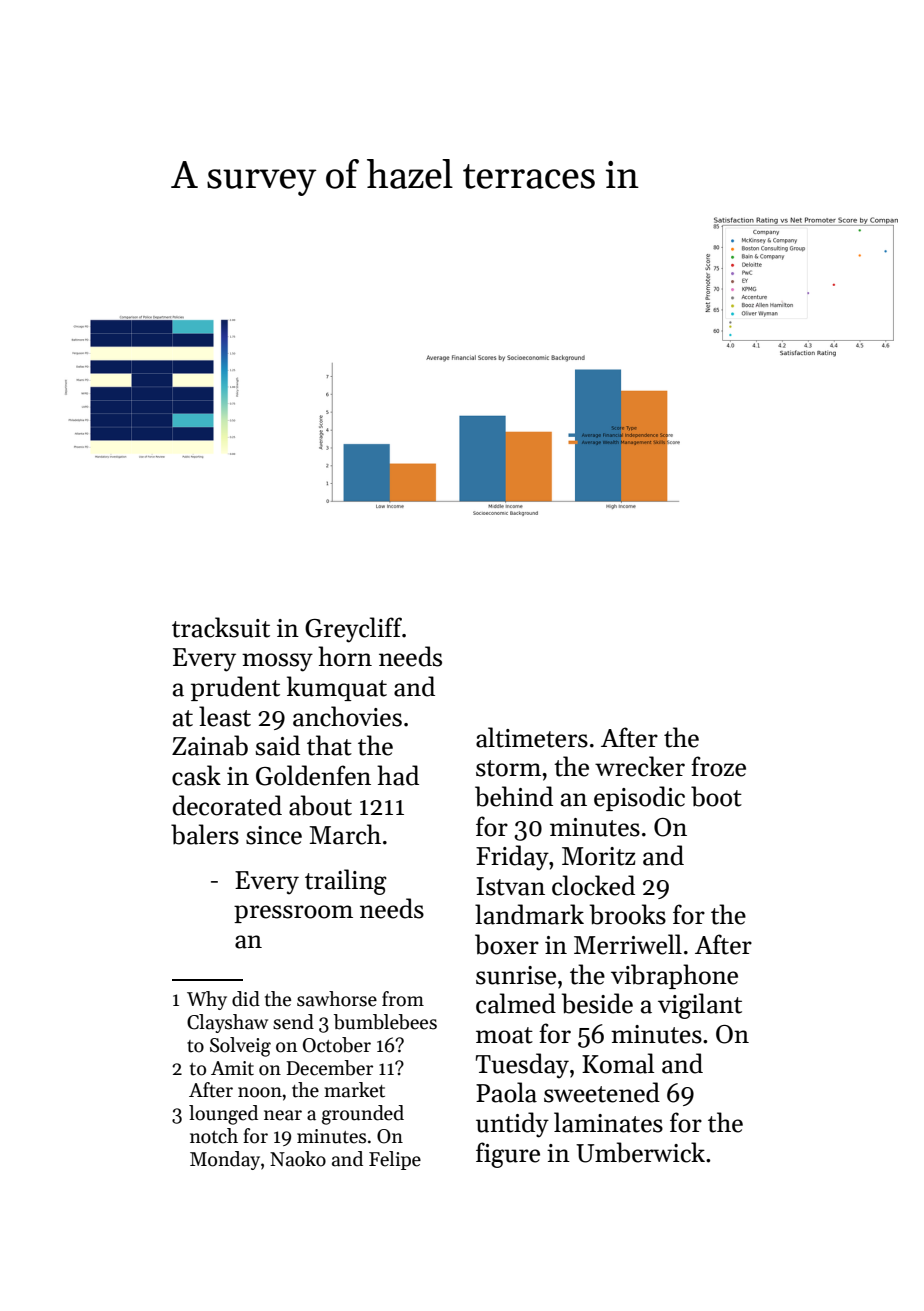 This document has height=1311, width=924. Describe the element at coordinates (345, 656) in the document. I see `horn` at that location.
